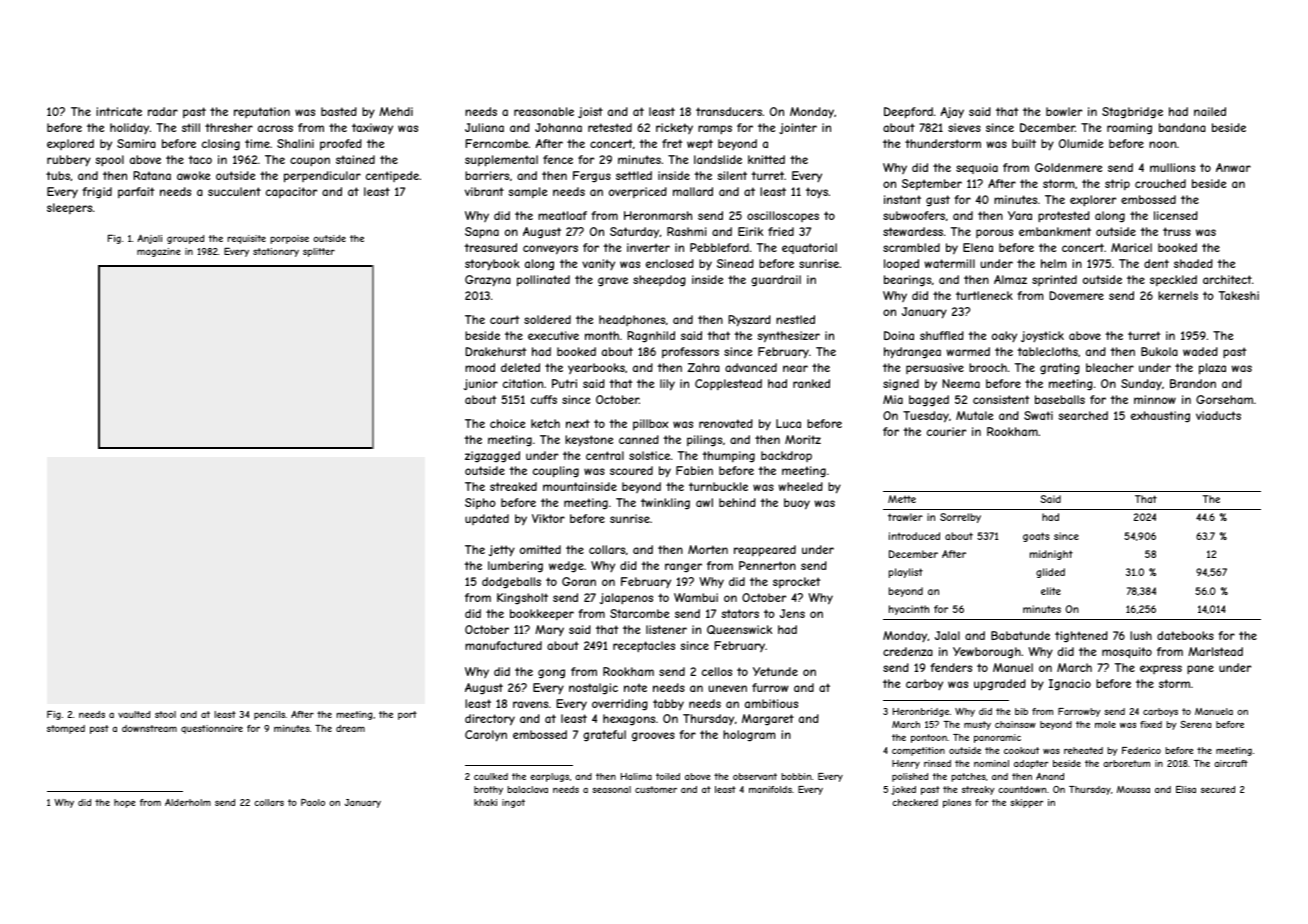 This screenshot has width=1308, height=924. Describe the element at coordinates (165, 714) in the screenshot. I see `stool` at that location.
